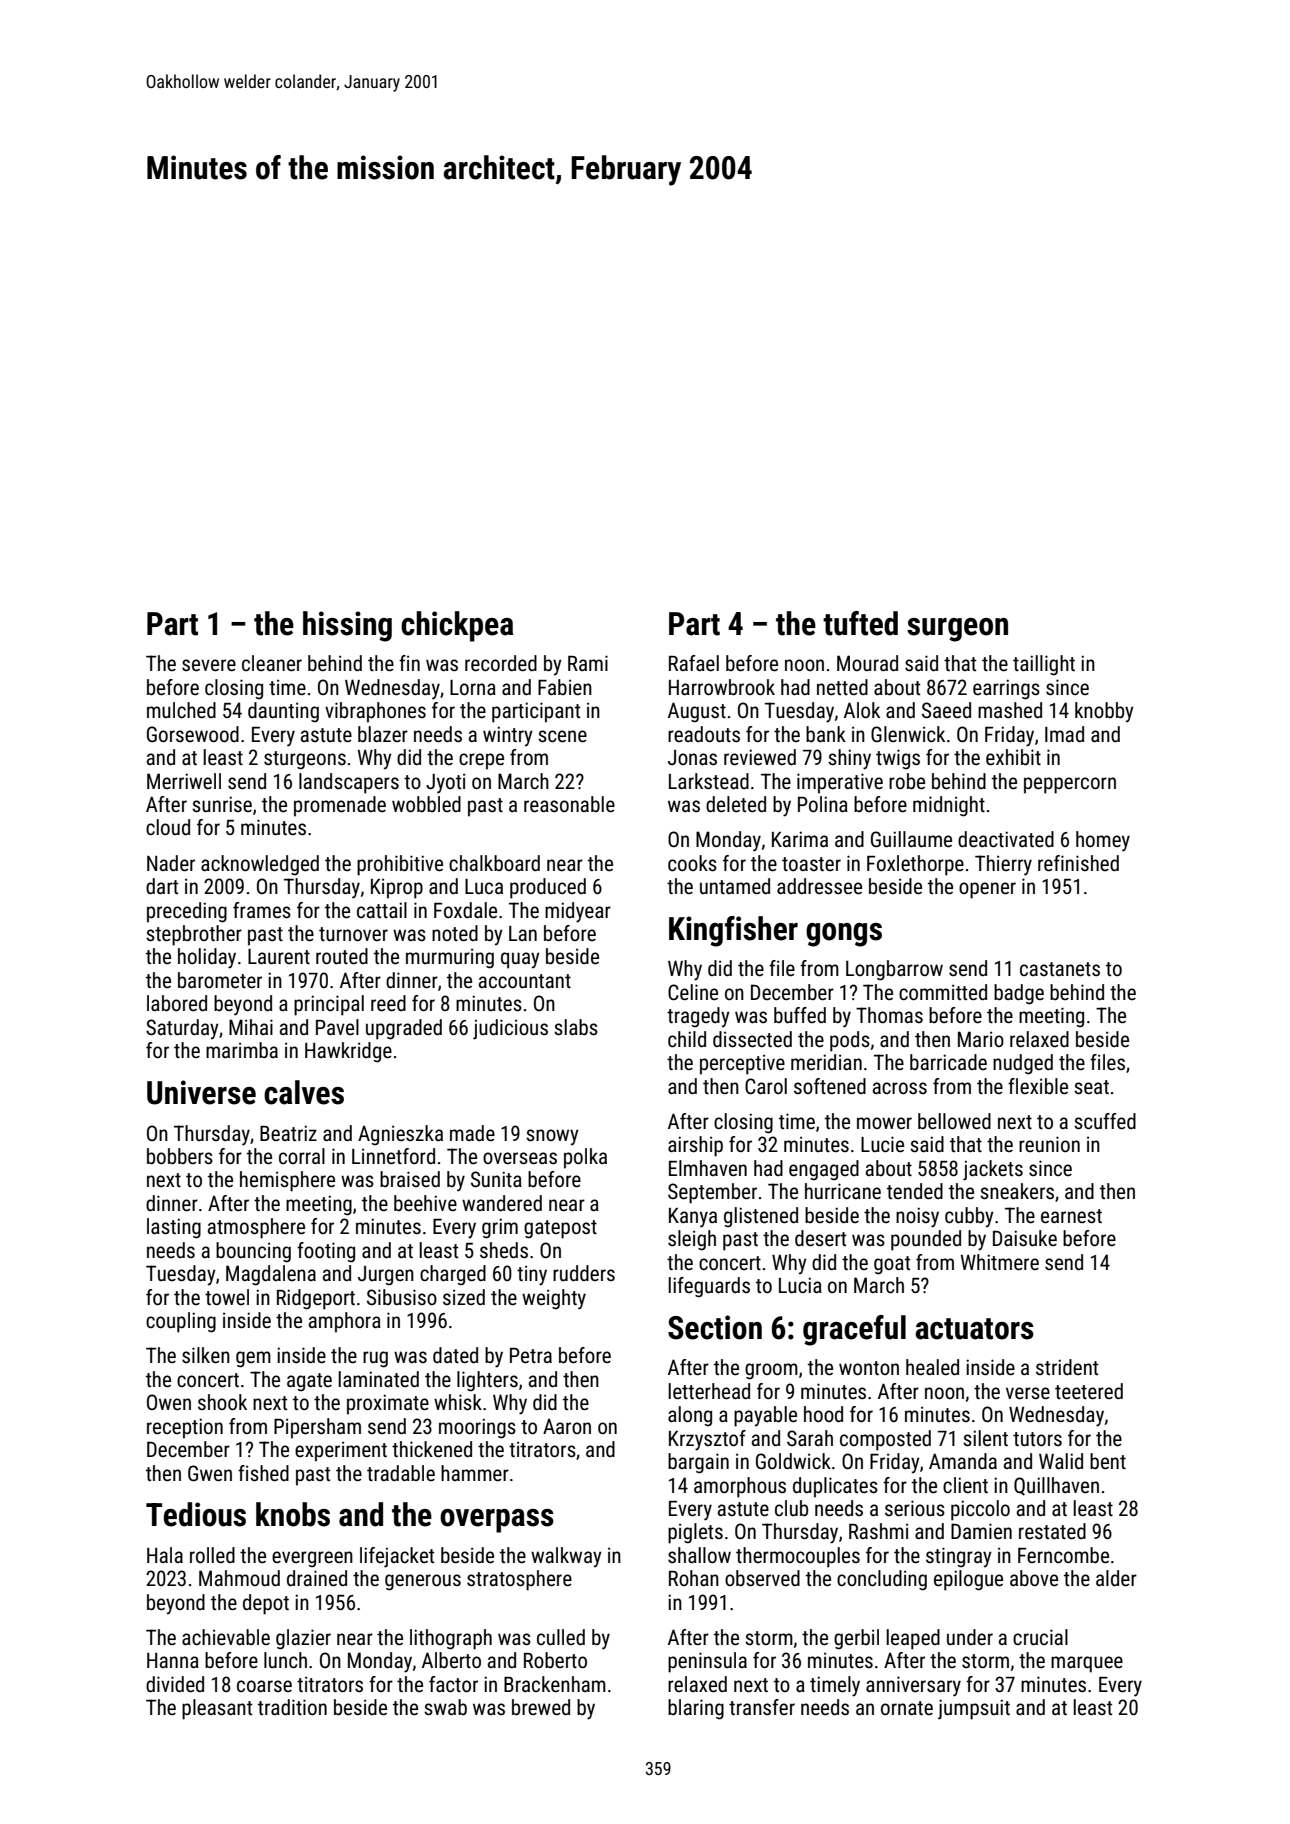 The image size is (1290, 1824). I want to click on achievable, so click(226, 1637).
